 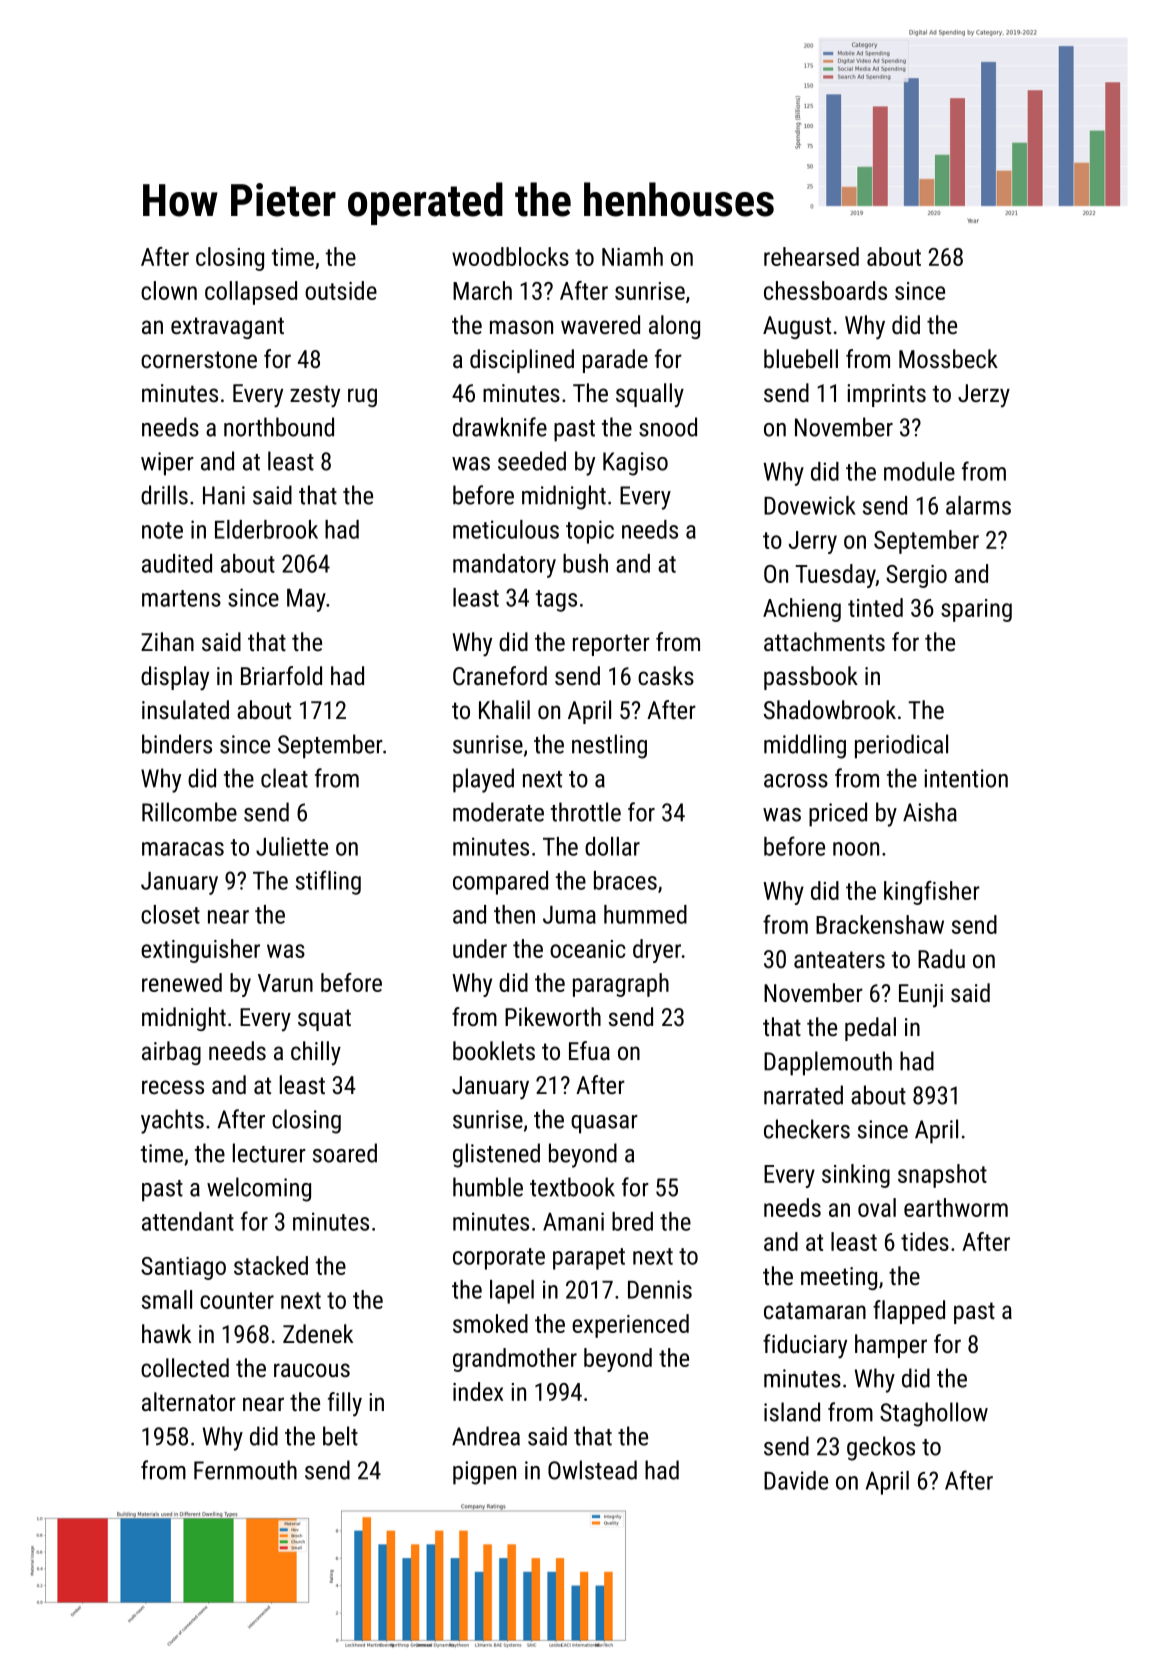 I want to click on Khalil, so click(x=504, y=709).
